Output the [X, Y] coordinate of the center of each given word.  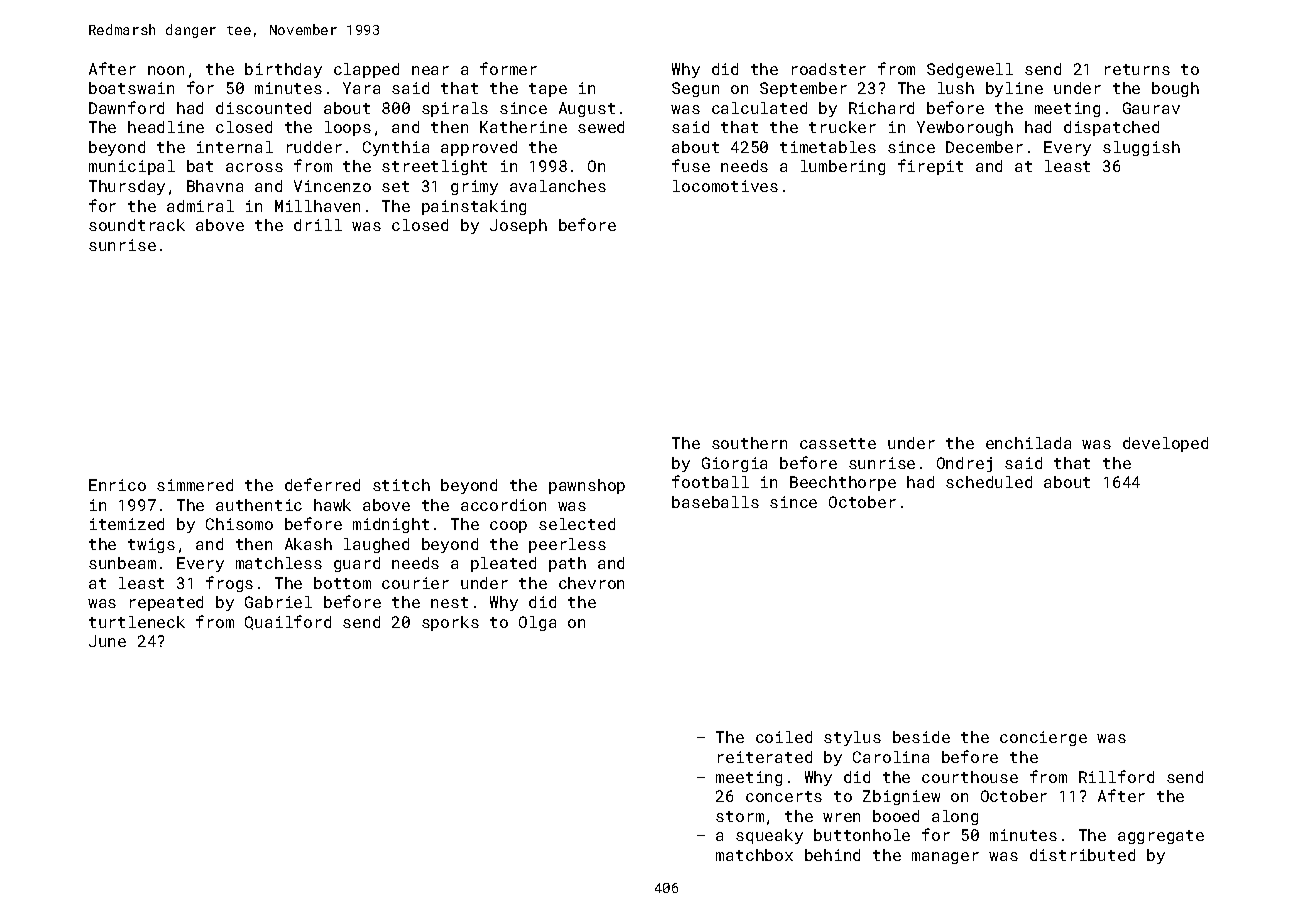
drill [318, 225]
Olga [537, 623]
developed [1165, 444]
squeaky [769, 836]
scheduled [989, 482]
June [107, 641]
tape [548, 90]
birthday [283, 70]
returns [1137, 69]
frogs [229, 584]
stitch [401, 485]
